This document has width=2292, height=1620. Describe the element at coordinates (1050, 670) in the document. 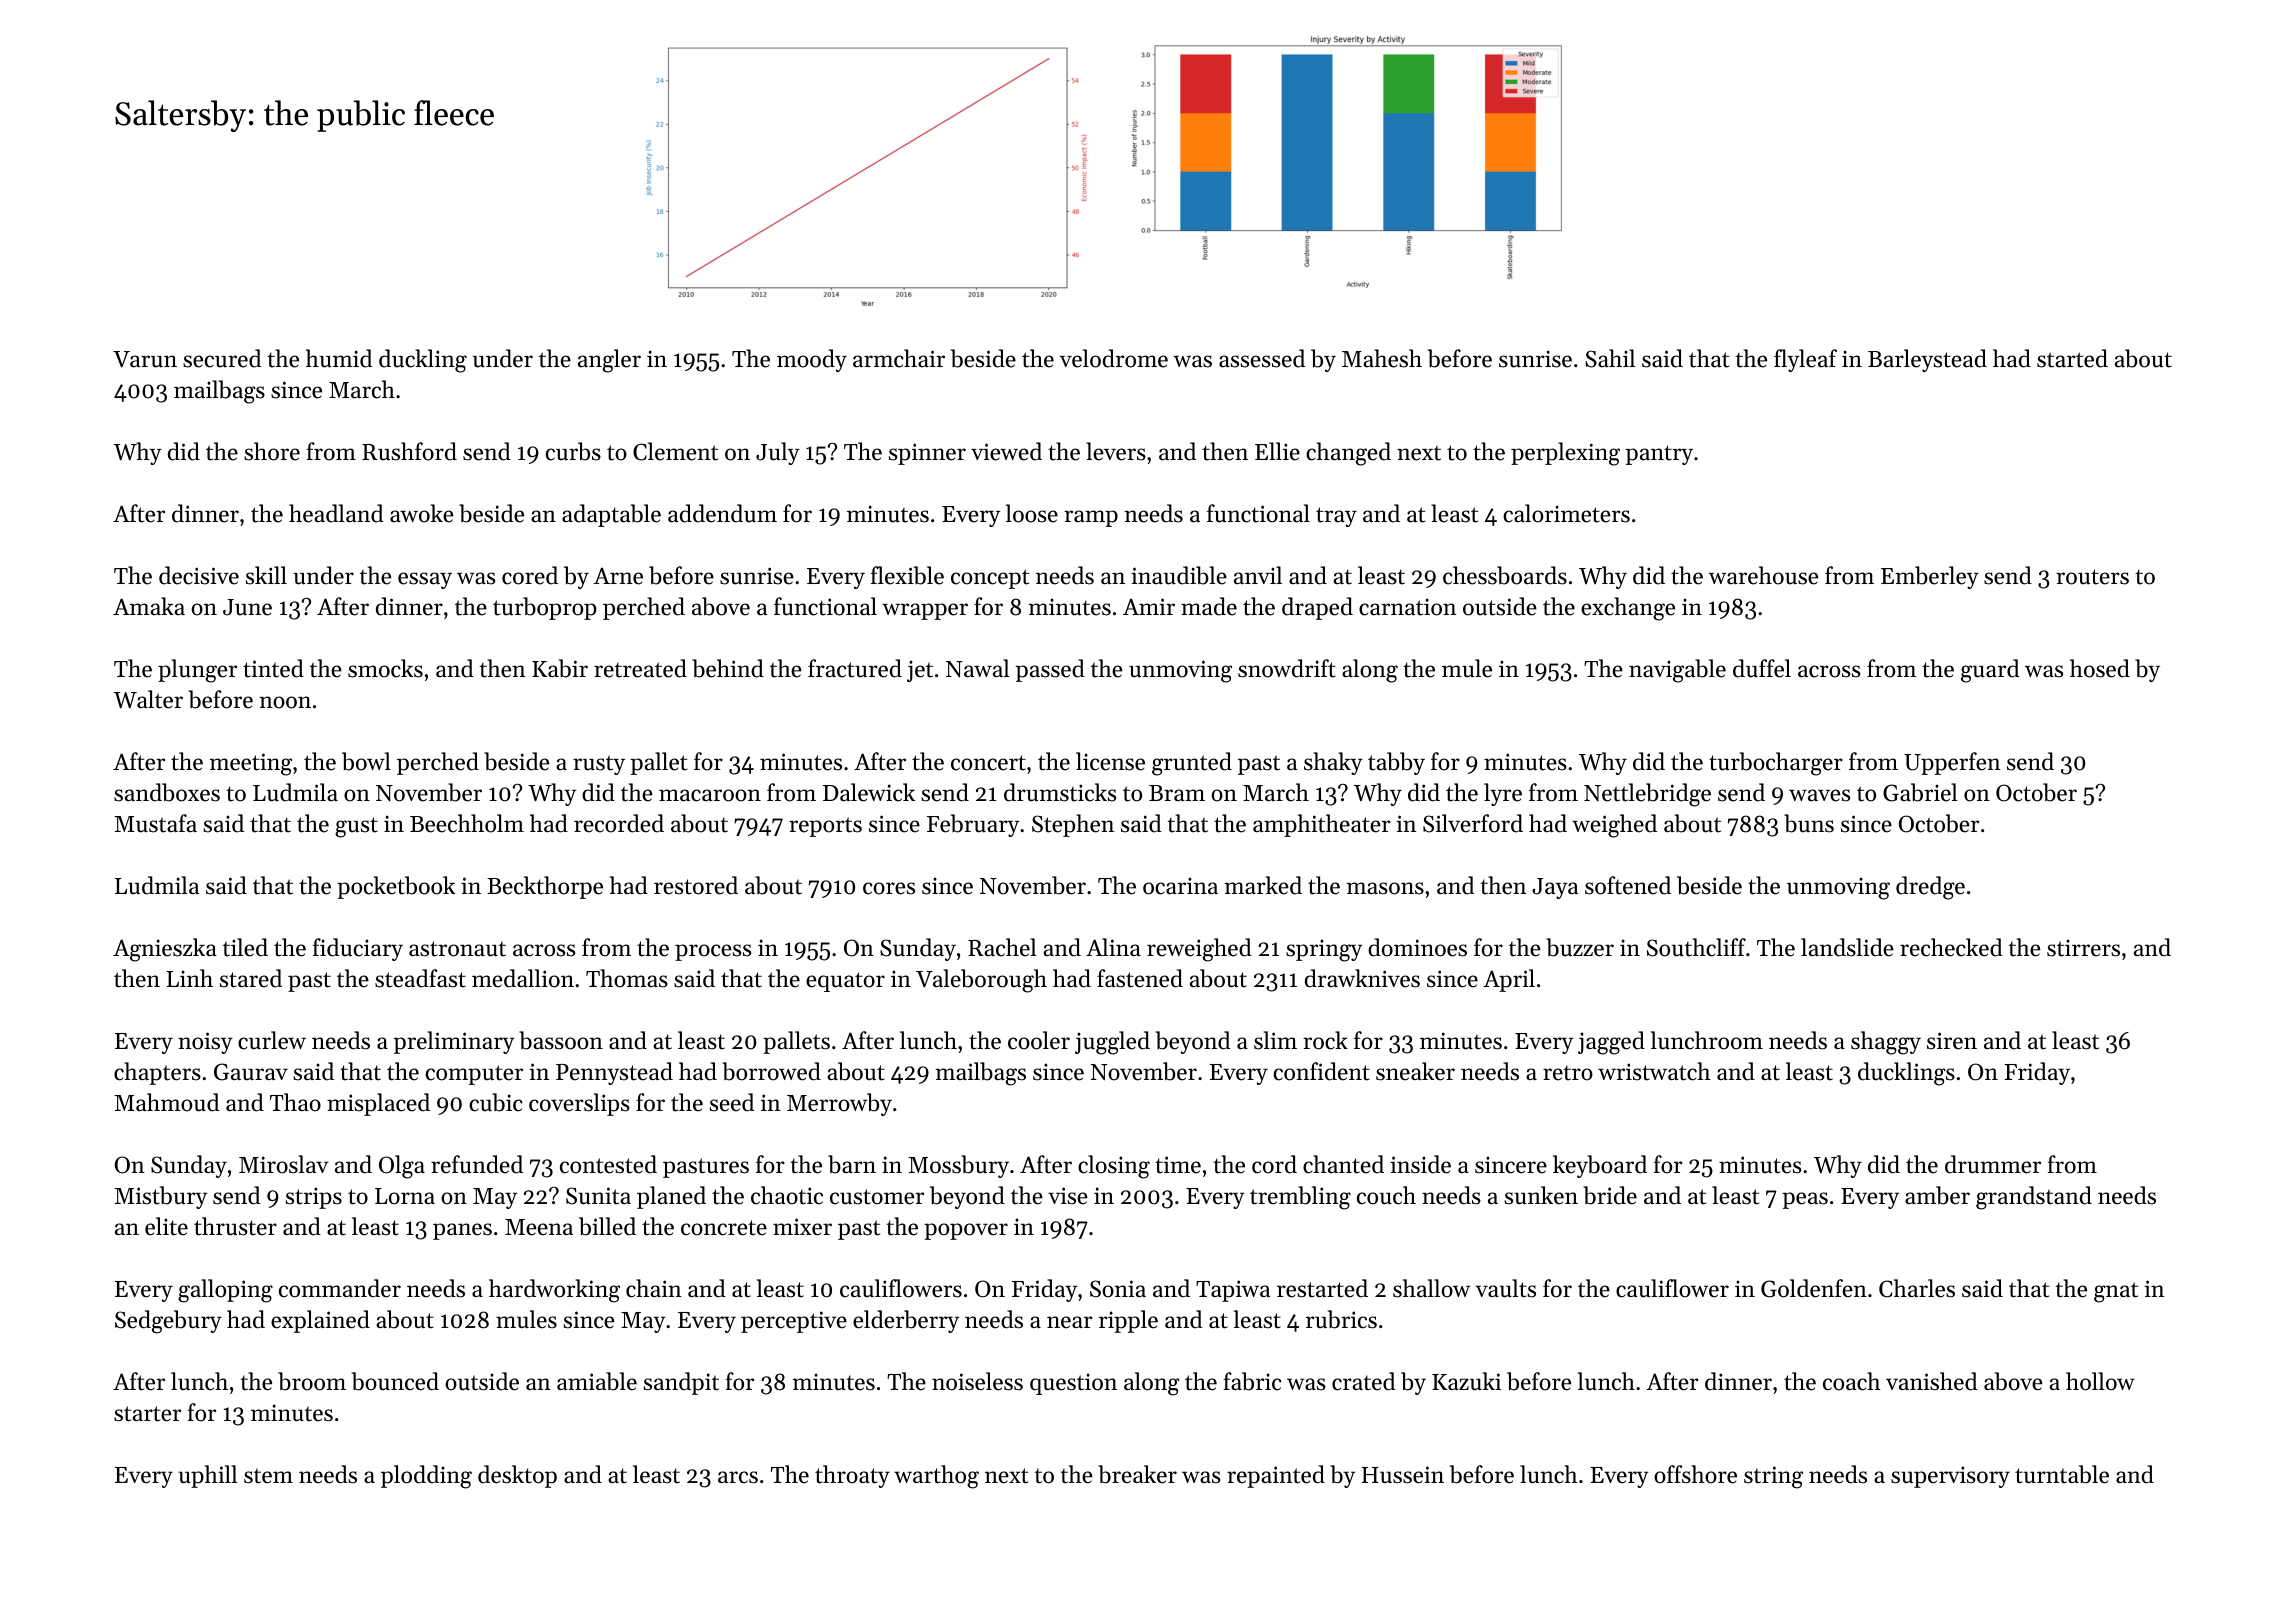

I see `passed` at that location.
